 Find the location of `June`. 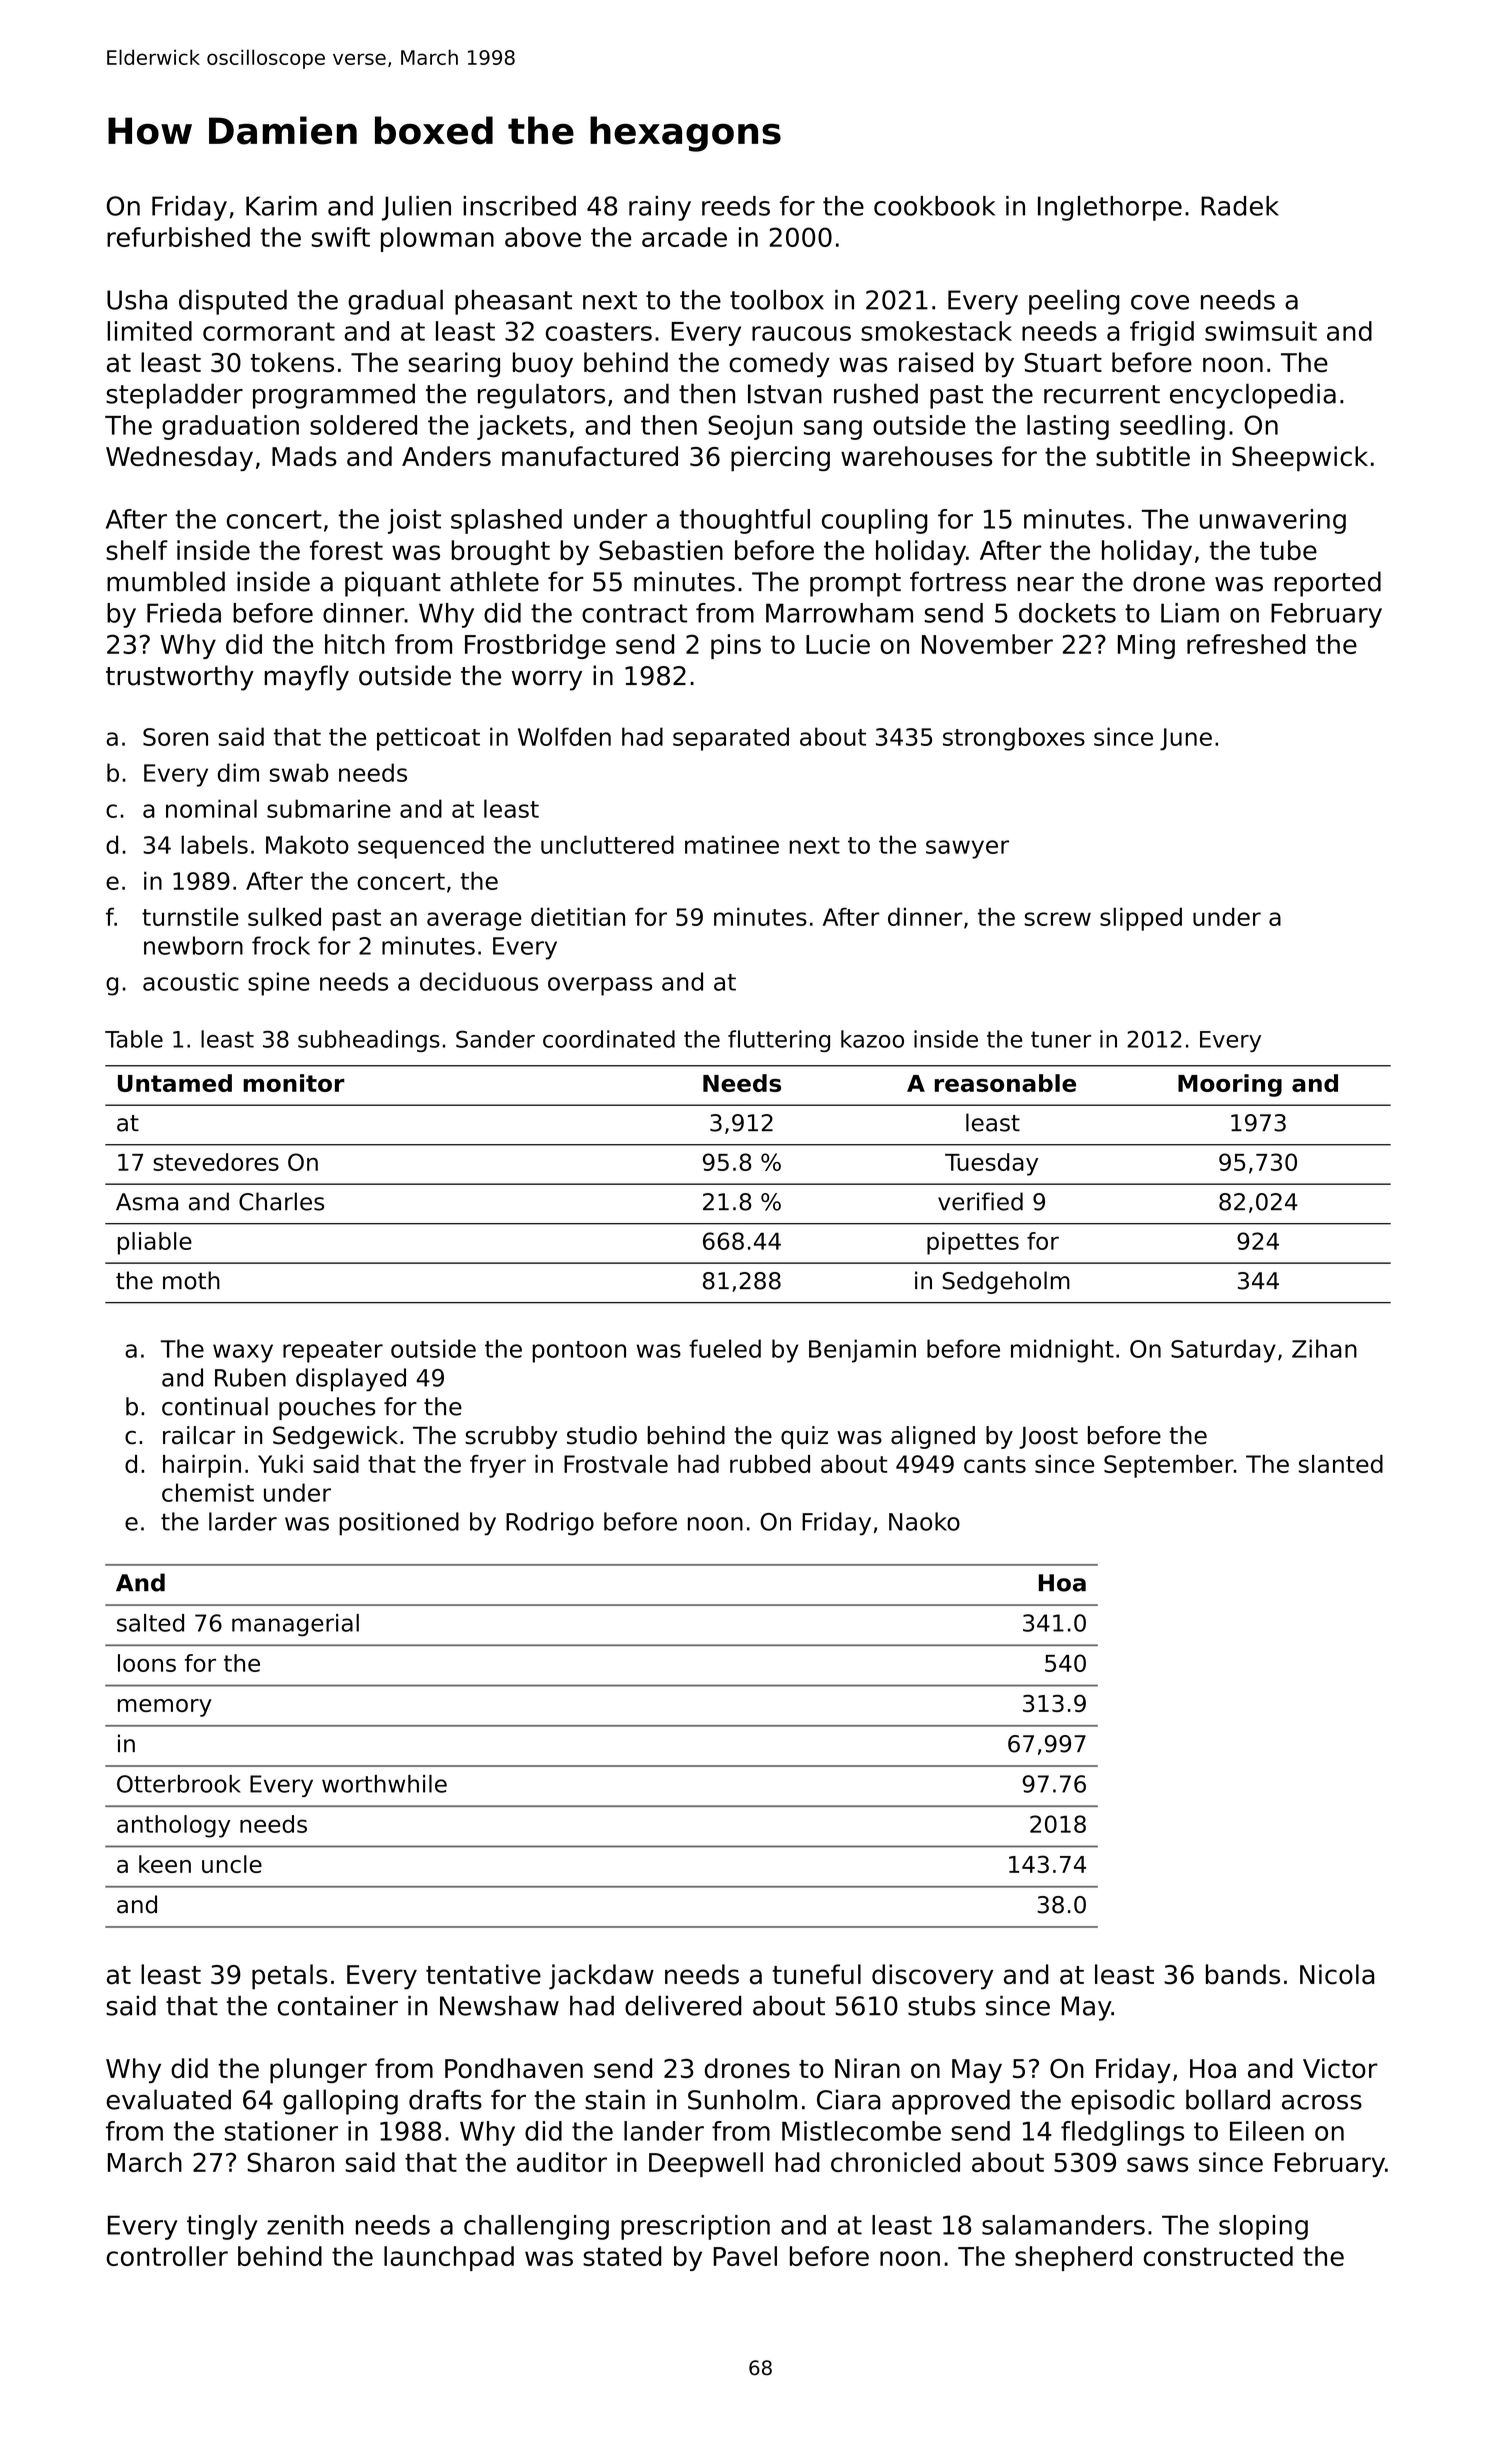

June is located at coordinates (1186, 739).
